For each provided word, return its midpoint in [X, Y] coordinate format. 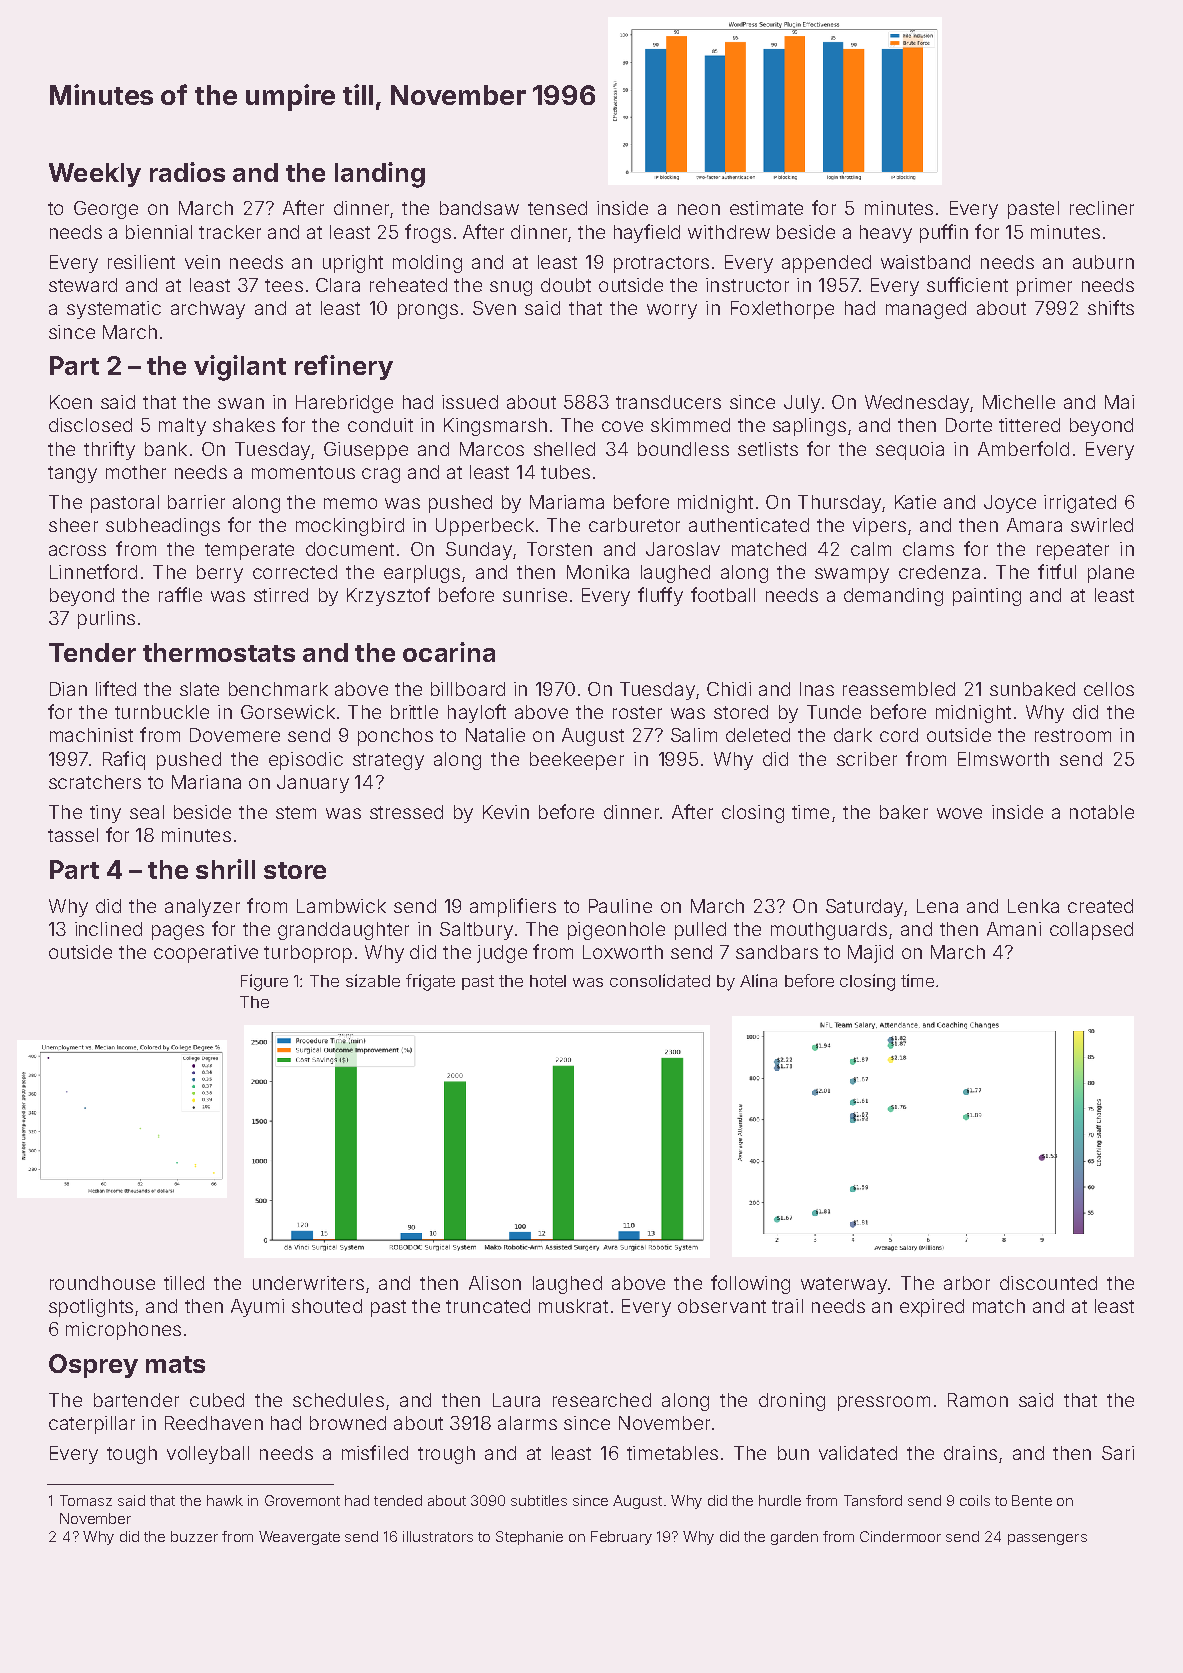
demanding [893, 597]
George [106, 210]
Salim [694, 735]
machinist [91, 735]
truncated [488, 1306]
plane [1111, 574]
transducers [668, 402]
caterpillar [92, 1425]
